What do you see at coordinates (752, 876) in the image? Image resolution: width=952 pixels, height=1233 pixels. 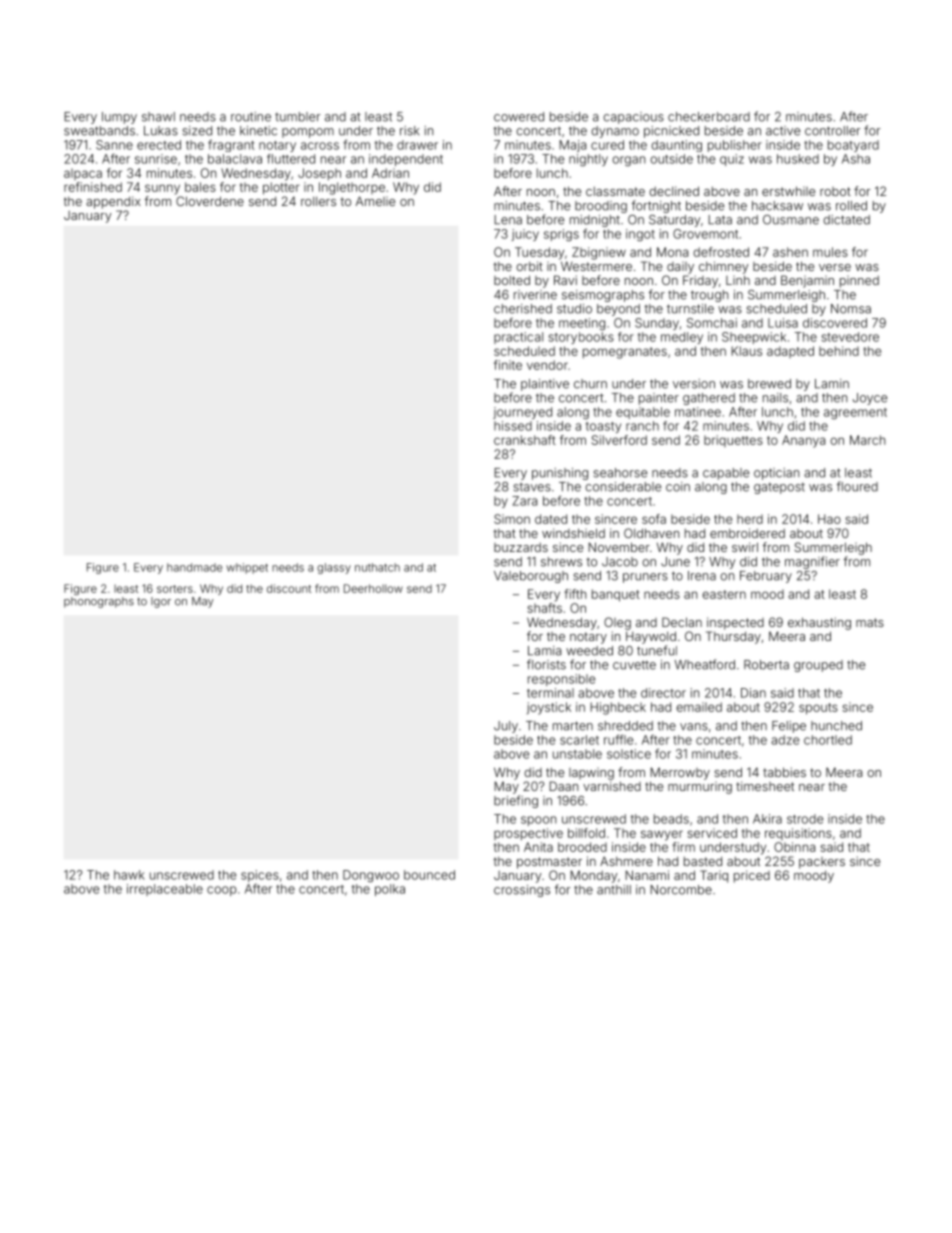 I see `priced` at bounding box center [752, 876].
